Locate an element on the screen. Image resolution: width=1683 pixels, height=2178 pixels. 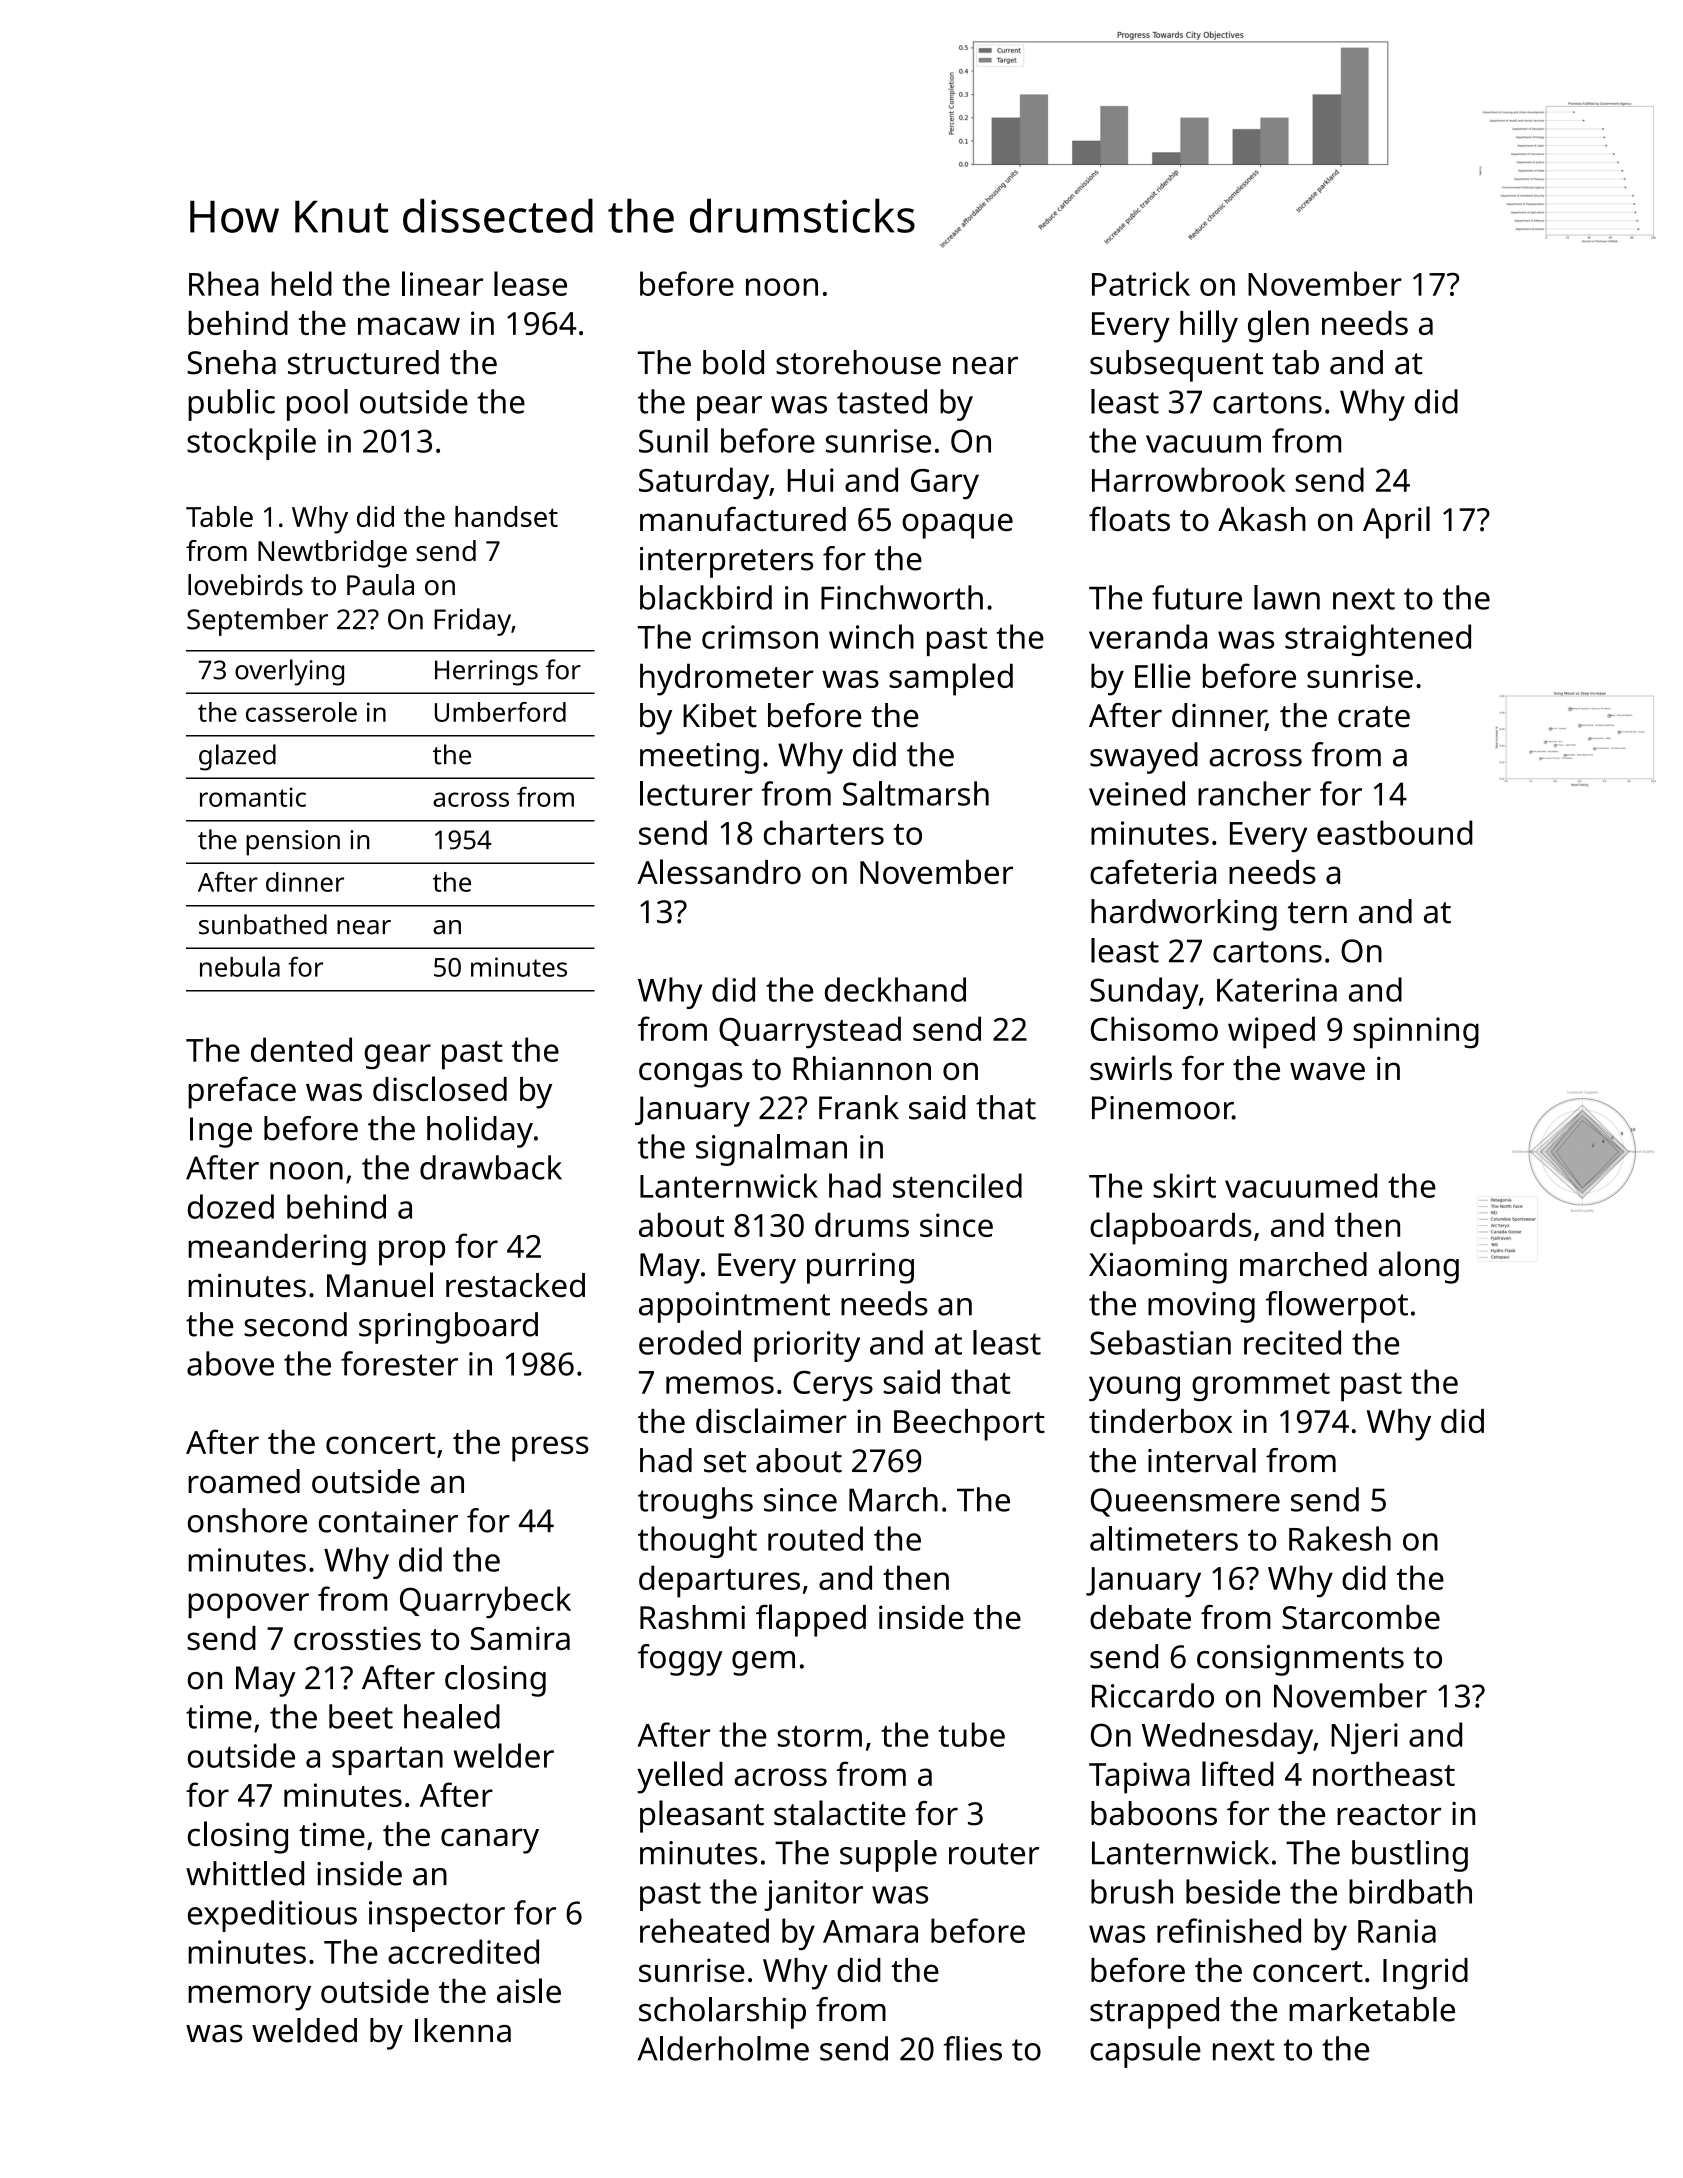
stenciled is located at coordinates (957, 1185).
